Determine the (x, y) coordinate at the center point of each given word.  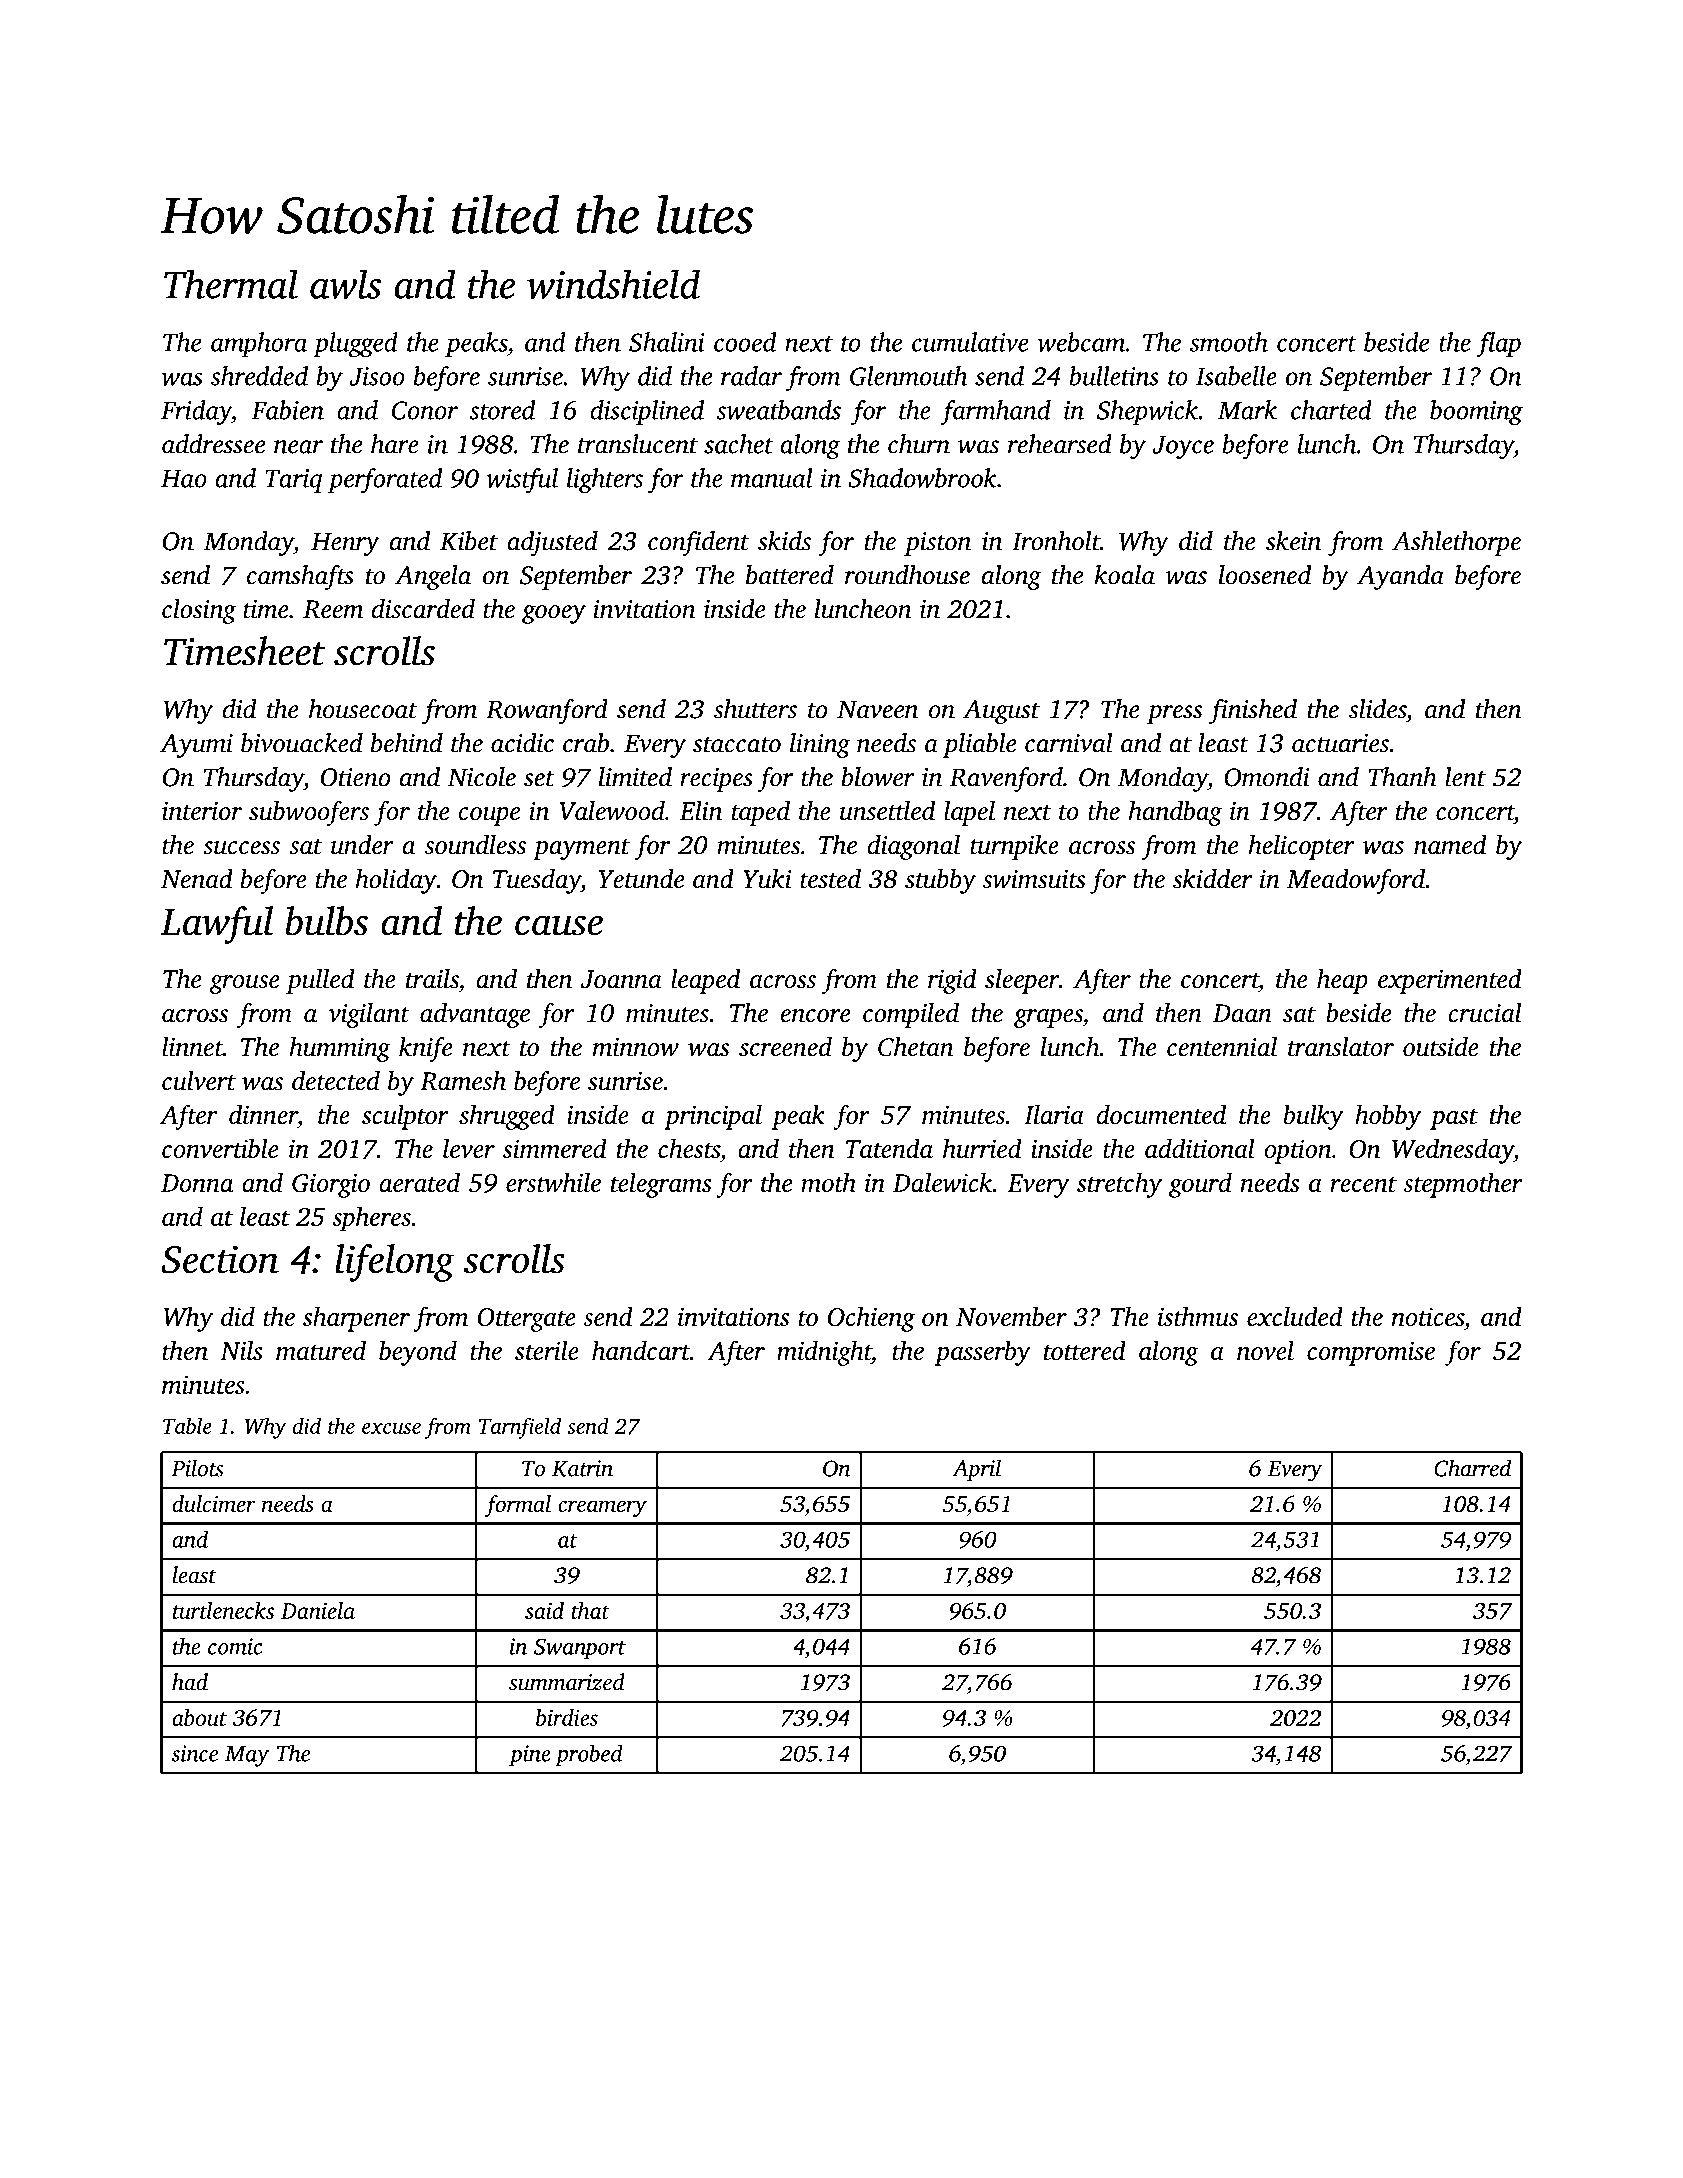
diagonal (913, 847)
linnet (192, 1047)
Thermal (231, 284)
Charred (1472, 1468)
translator (1341, 1047)
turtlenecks (223, 1610)
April (976, 1470)
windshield (613, 284)
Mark (1247, 410)
